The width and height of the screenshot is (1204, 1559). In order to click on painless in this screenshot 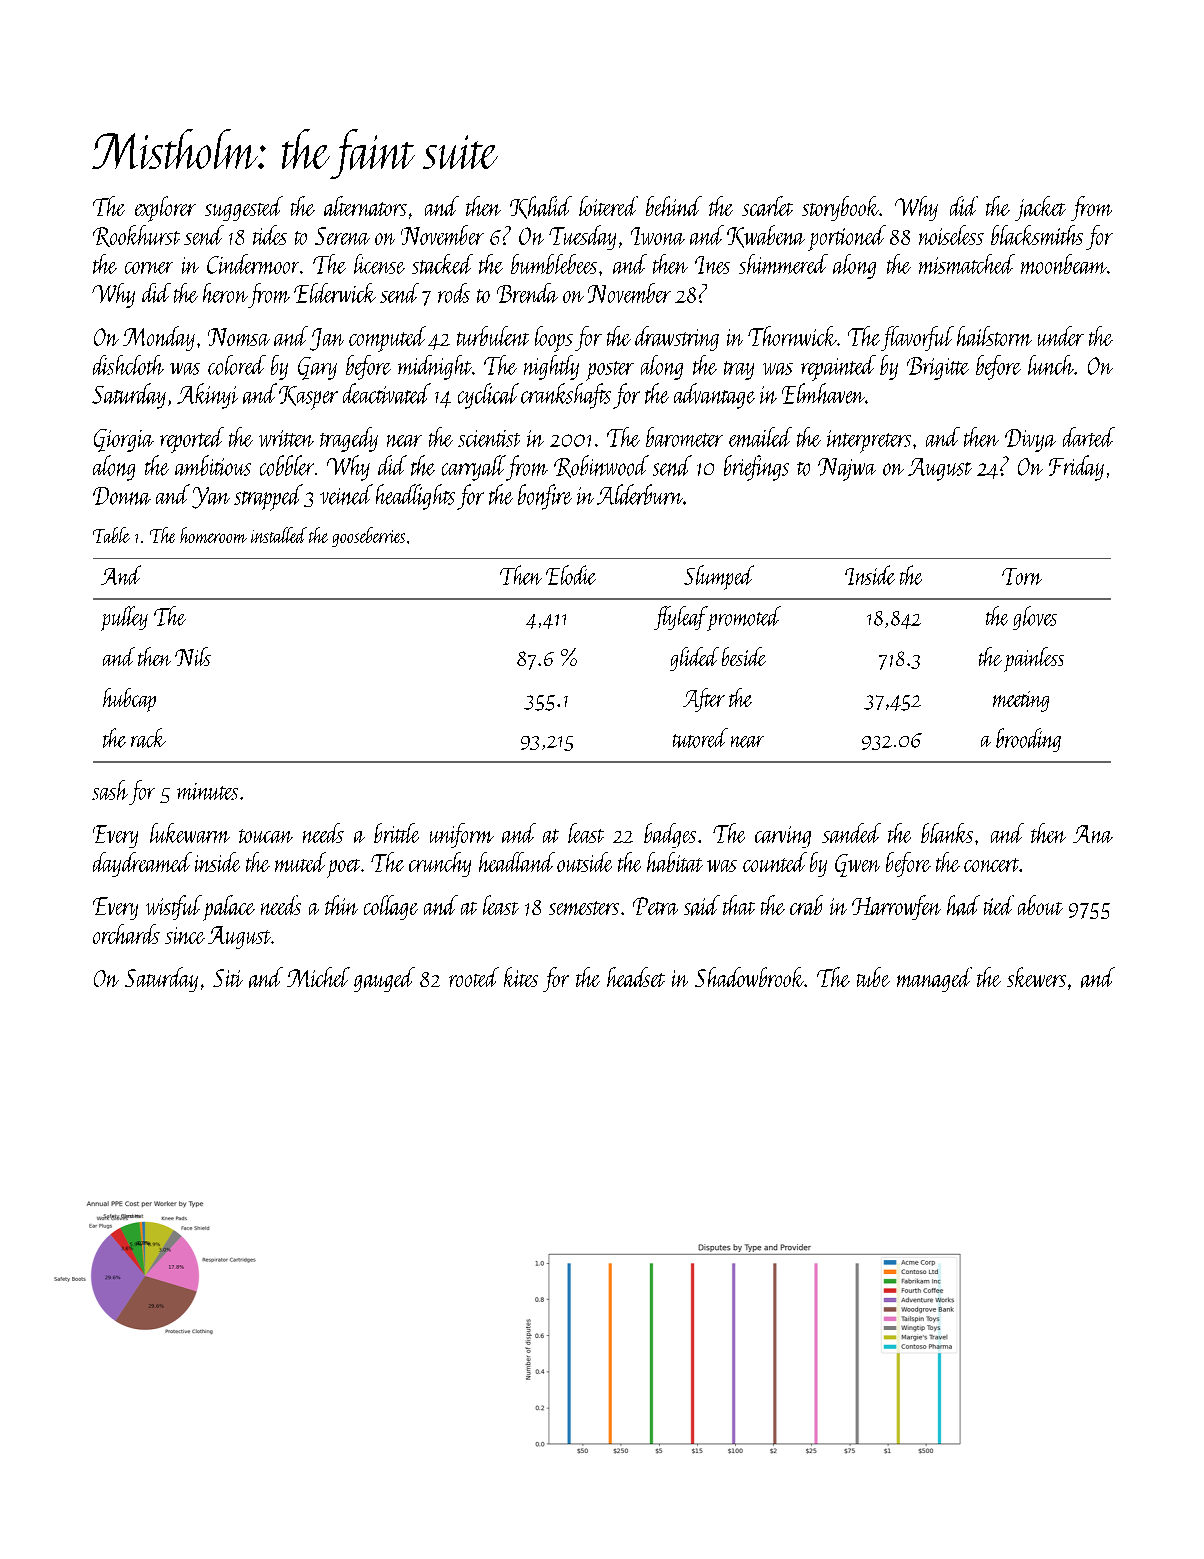, I will do `click(1034, 659)`.
